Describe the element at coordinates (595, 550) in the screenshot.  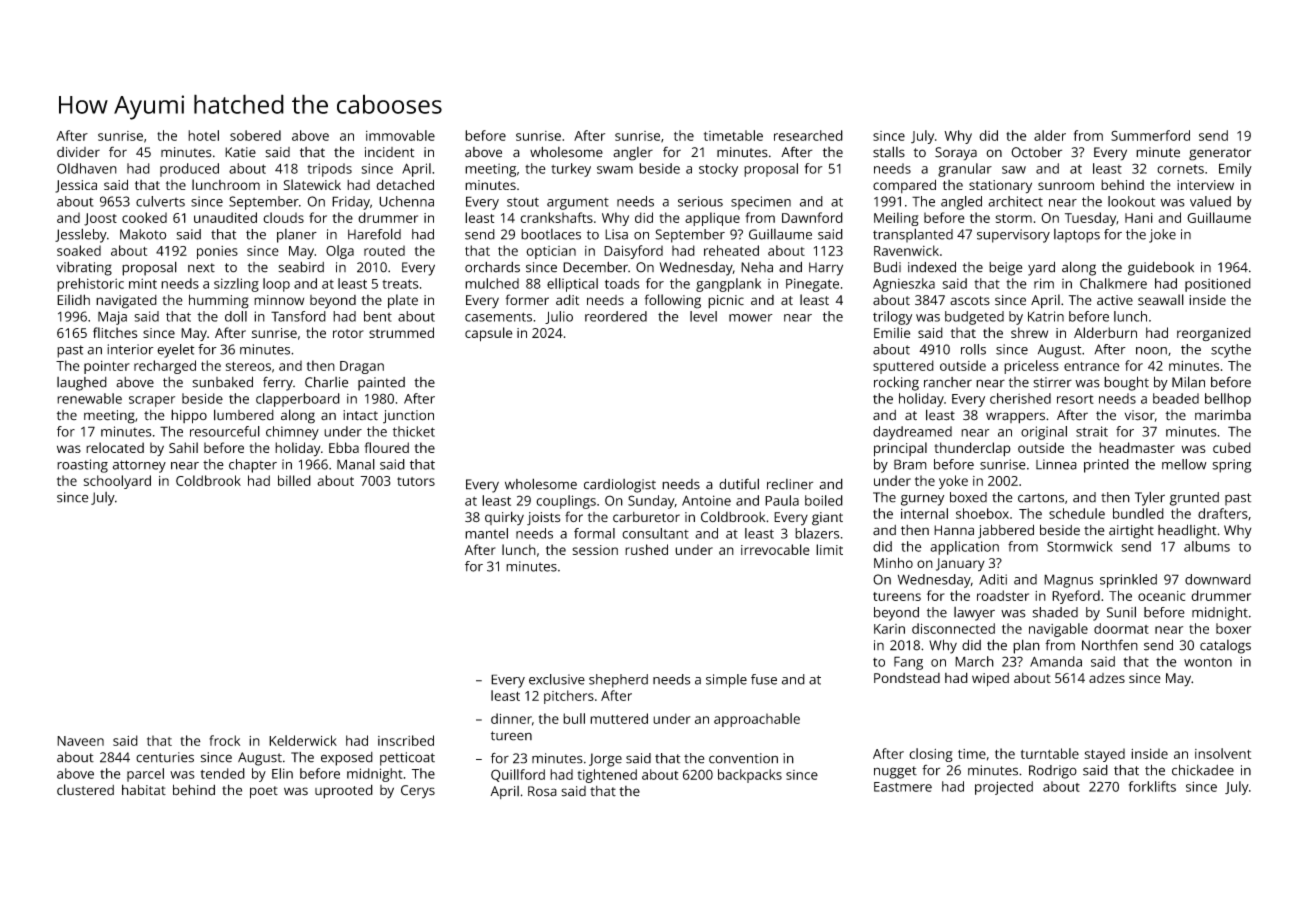
I see `session` at that location.
